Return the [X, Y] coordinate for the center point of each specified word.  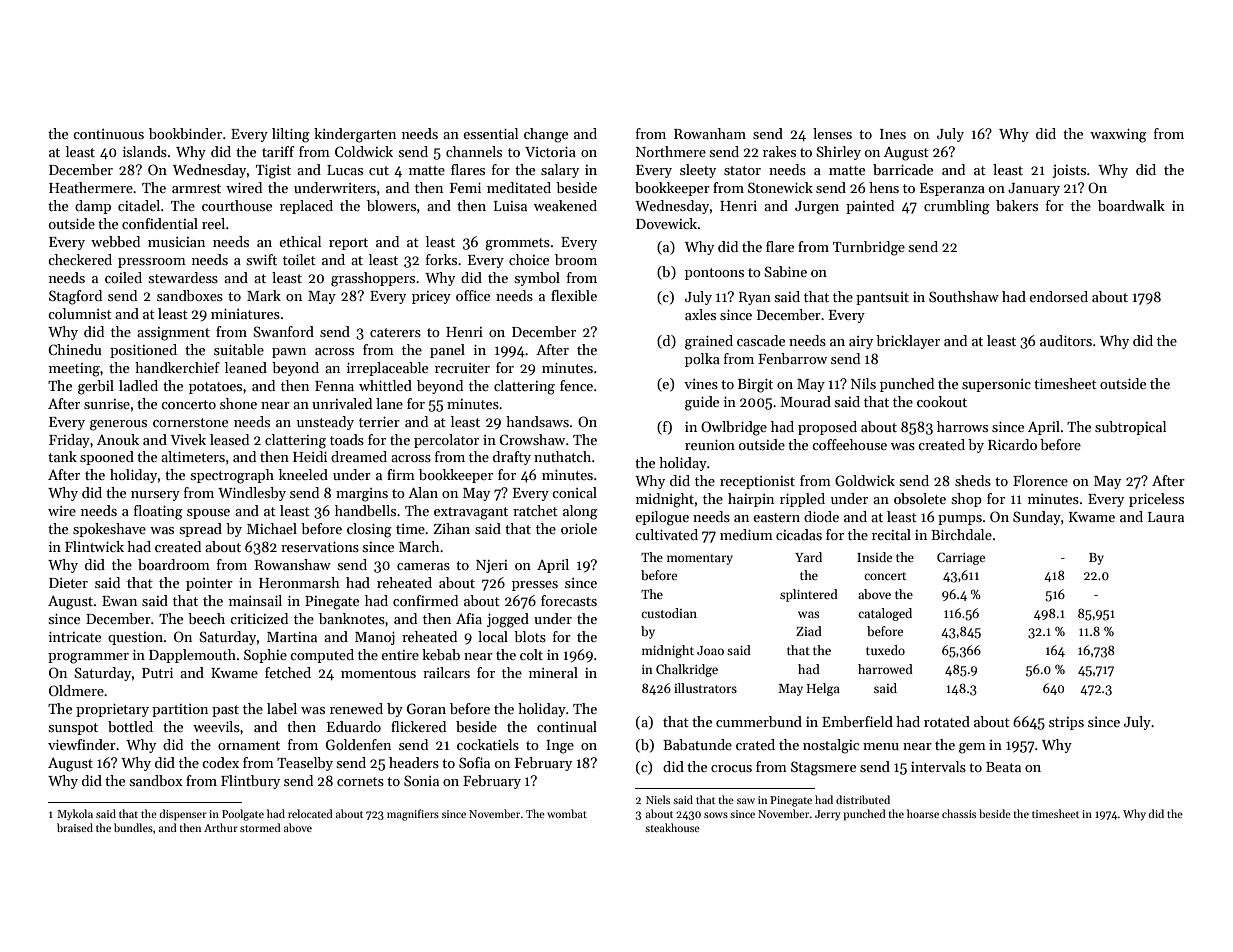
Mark [264, 295]
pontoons [714, 274]
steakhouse [672, 827]
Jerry [827, 815]
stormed [260, 827]
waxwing [1118, 136]
